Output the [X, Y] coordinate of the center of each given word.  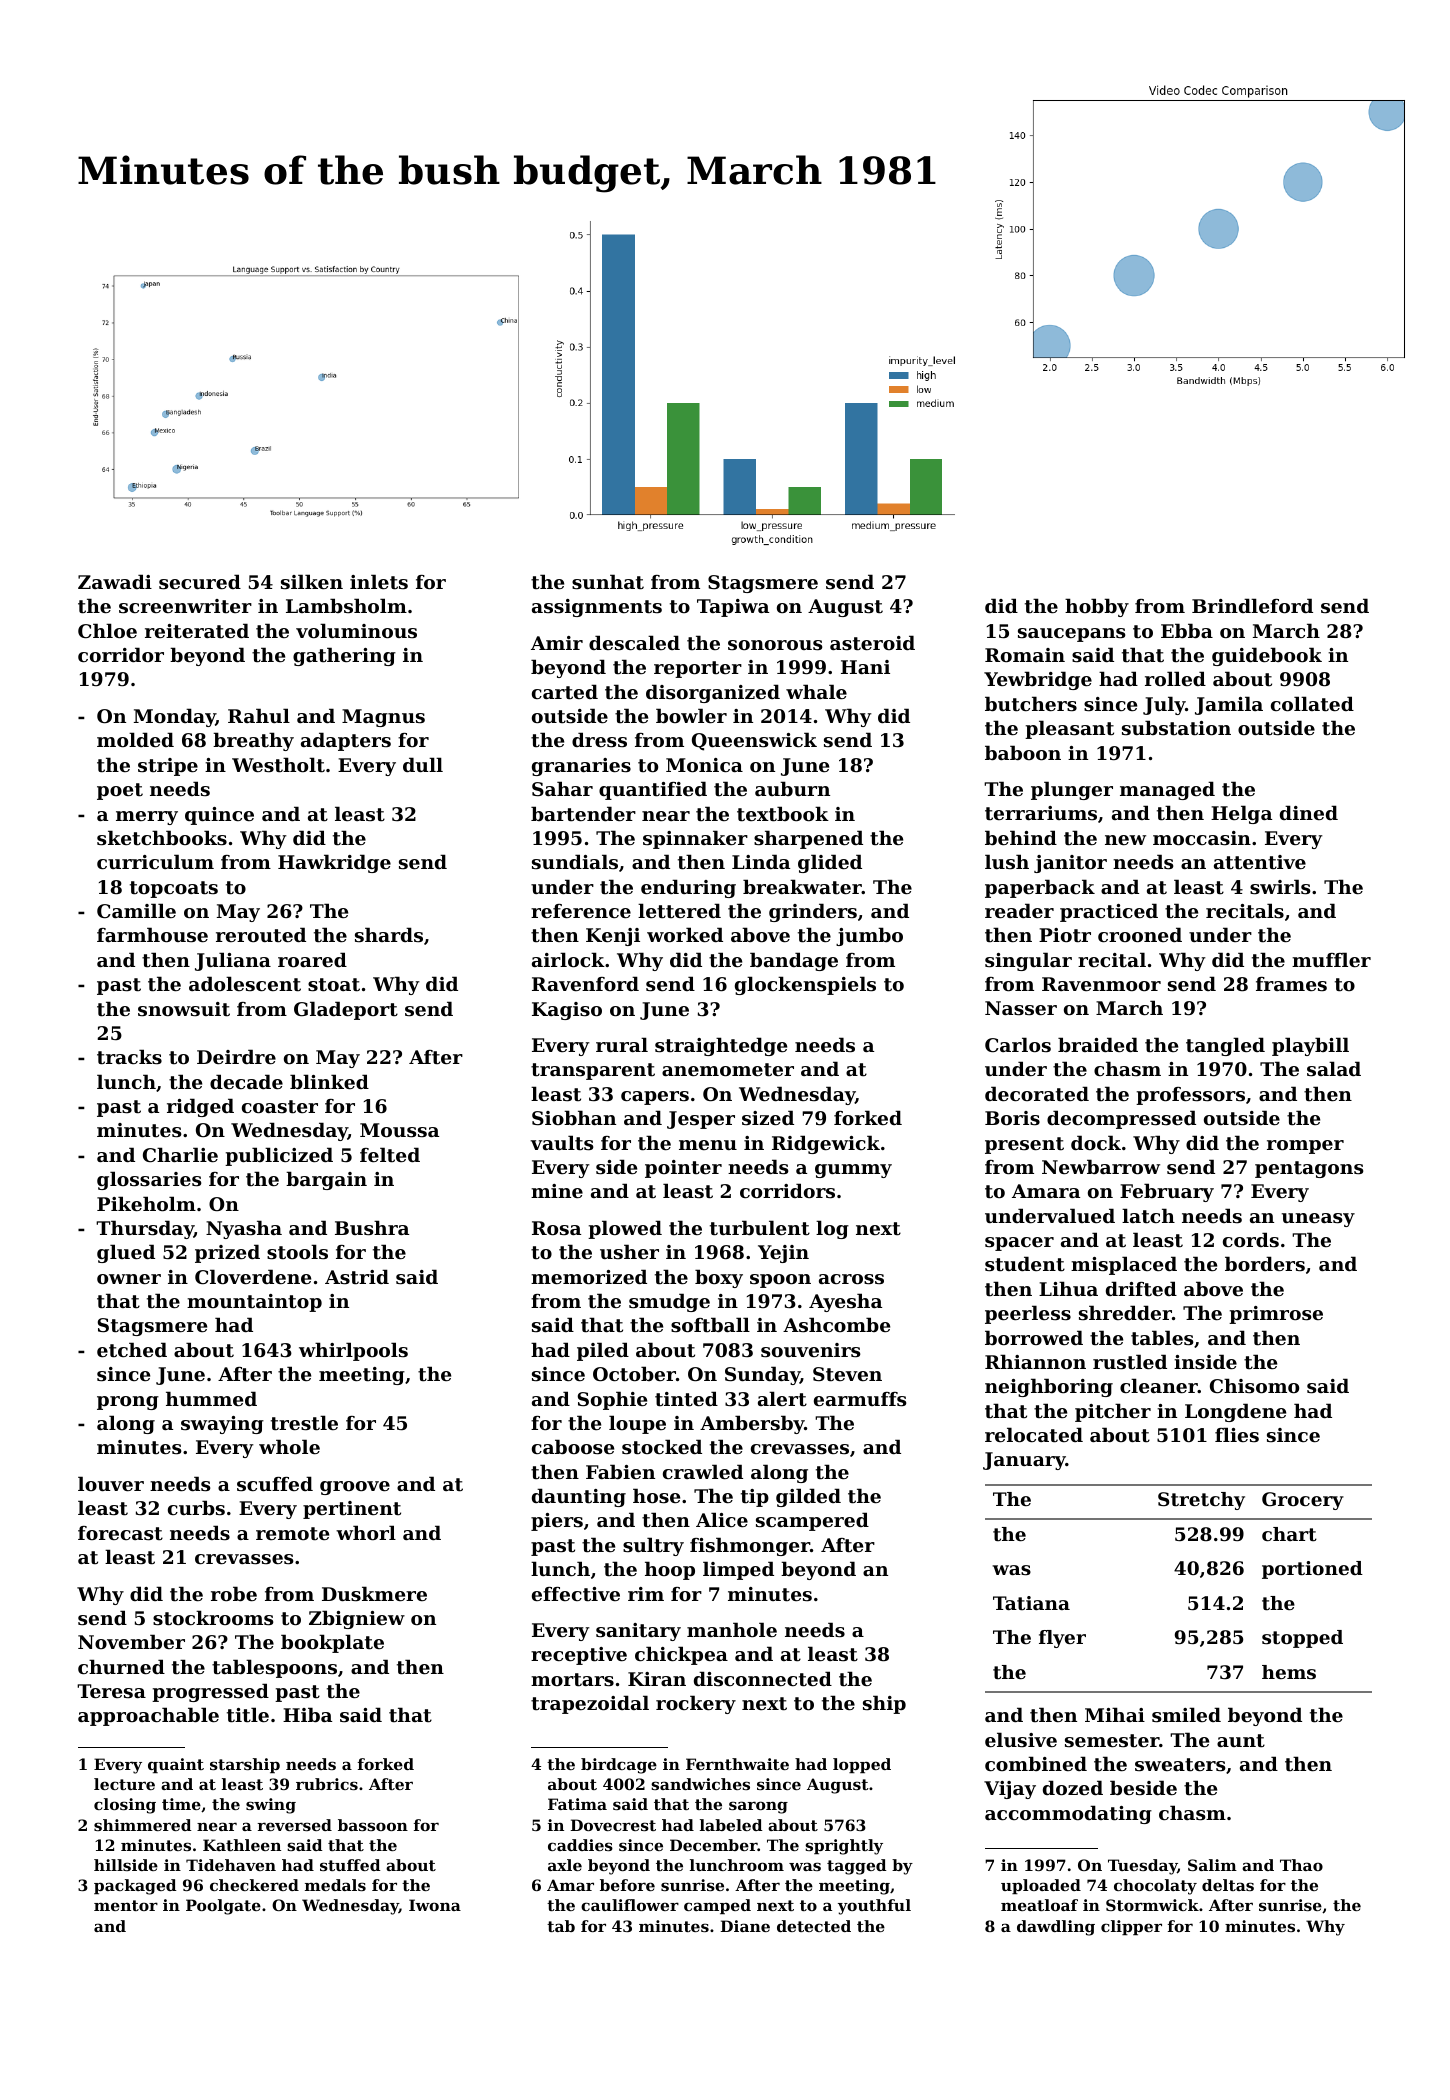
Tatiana [1031, 1603]
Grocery [1303, 1501]
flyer [1062, 1639]
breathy [253, 741]
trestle [304, 1423]
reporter [698, 669]
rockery [696, 1704]
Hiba [307, 1714]
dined [1309, 812]
